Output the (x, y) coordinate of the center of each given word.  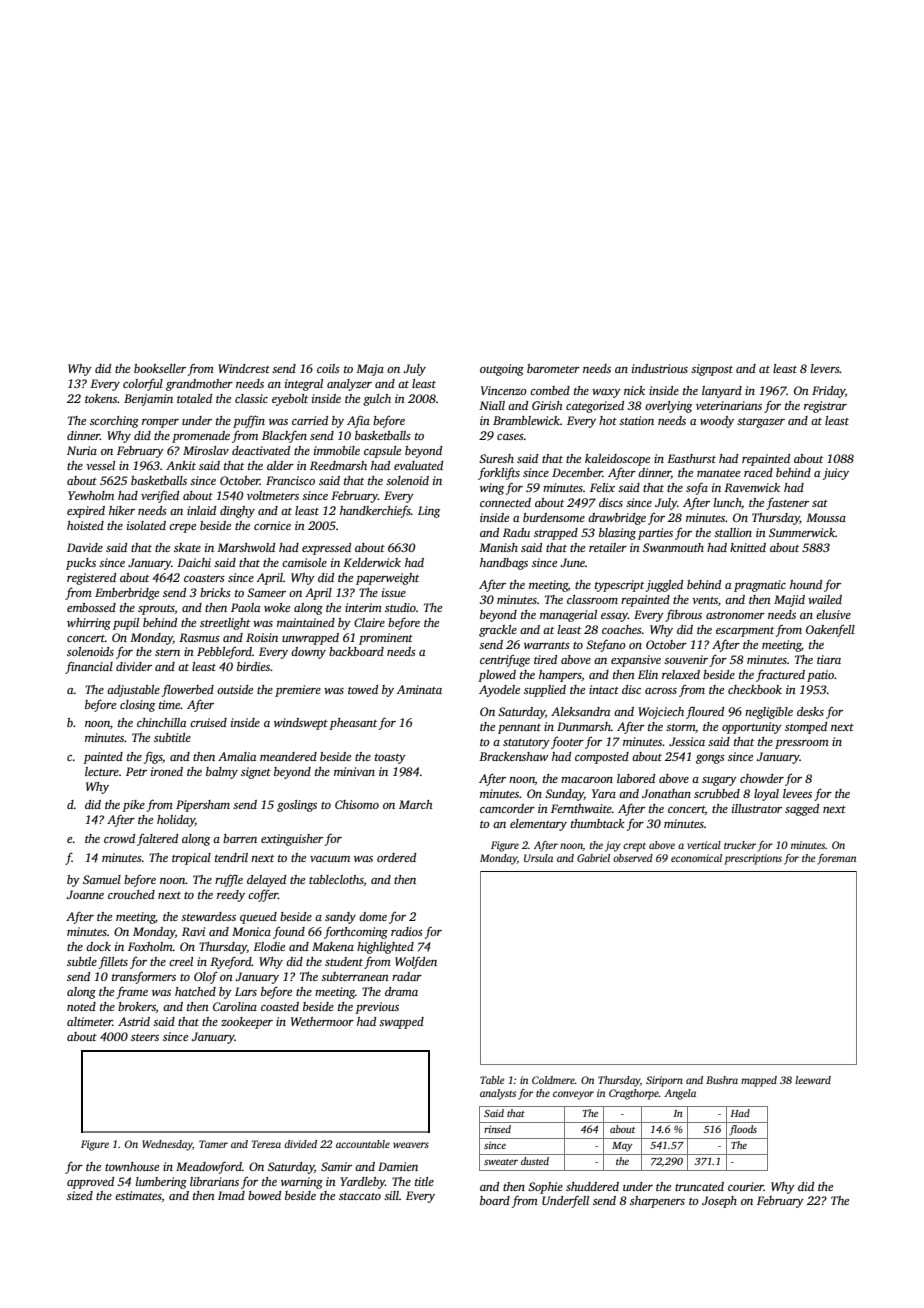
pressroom (802, 744)
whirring (89, 624)
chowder (762, 778)
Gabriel (593, 858)
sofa (697, 488)
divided (300, 1144)
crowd (119, 838)
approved (90, 1183)
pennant (519, 729)
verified (160, 496)
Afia (358, 421)
